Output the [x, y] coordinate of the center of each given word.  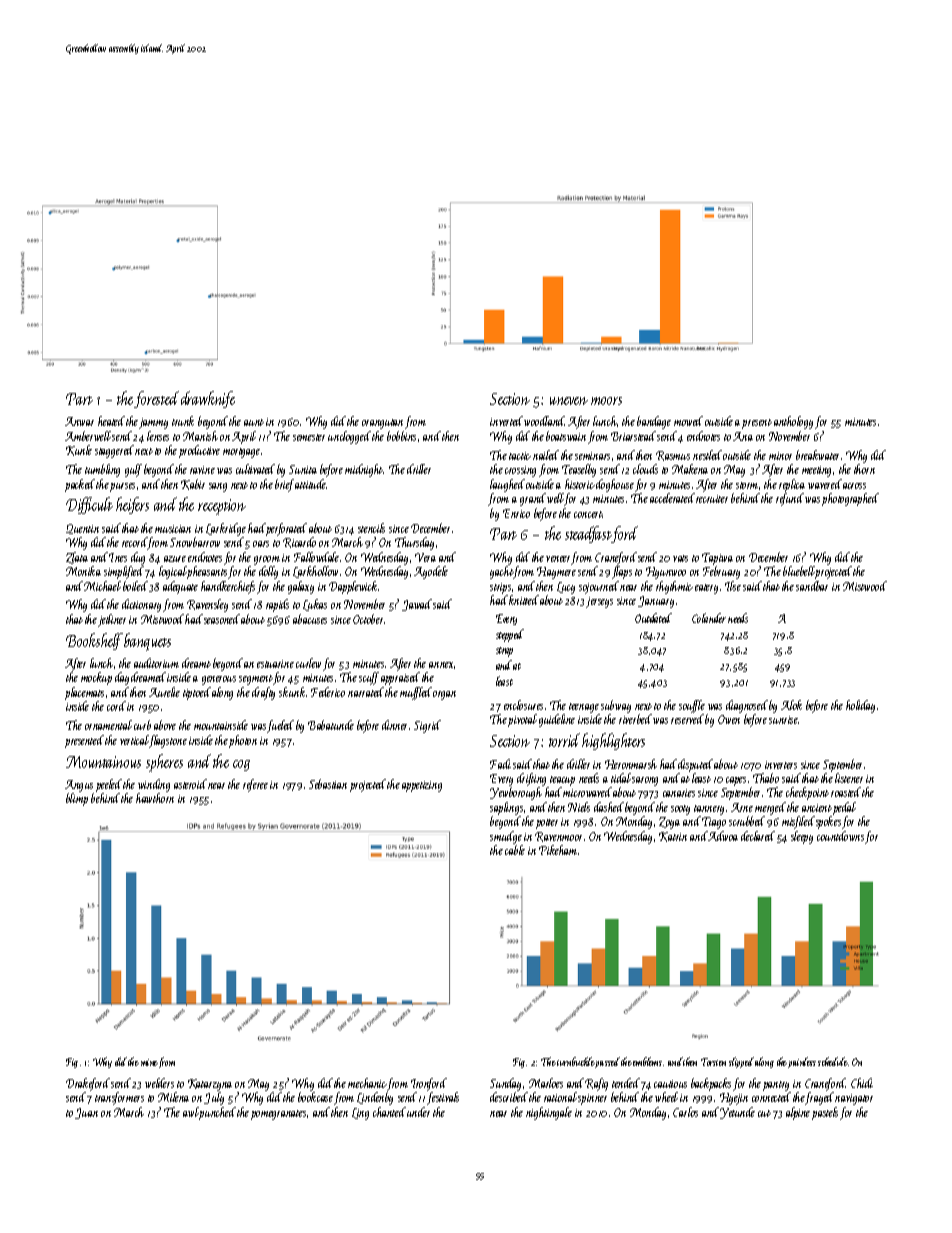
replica [792, 485]
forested [157, 399]
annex [441, 665]
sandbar [812, 586]
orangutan [382, 424]
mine [149, 1062]
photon [243, 741]
